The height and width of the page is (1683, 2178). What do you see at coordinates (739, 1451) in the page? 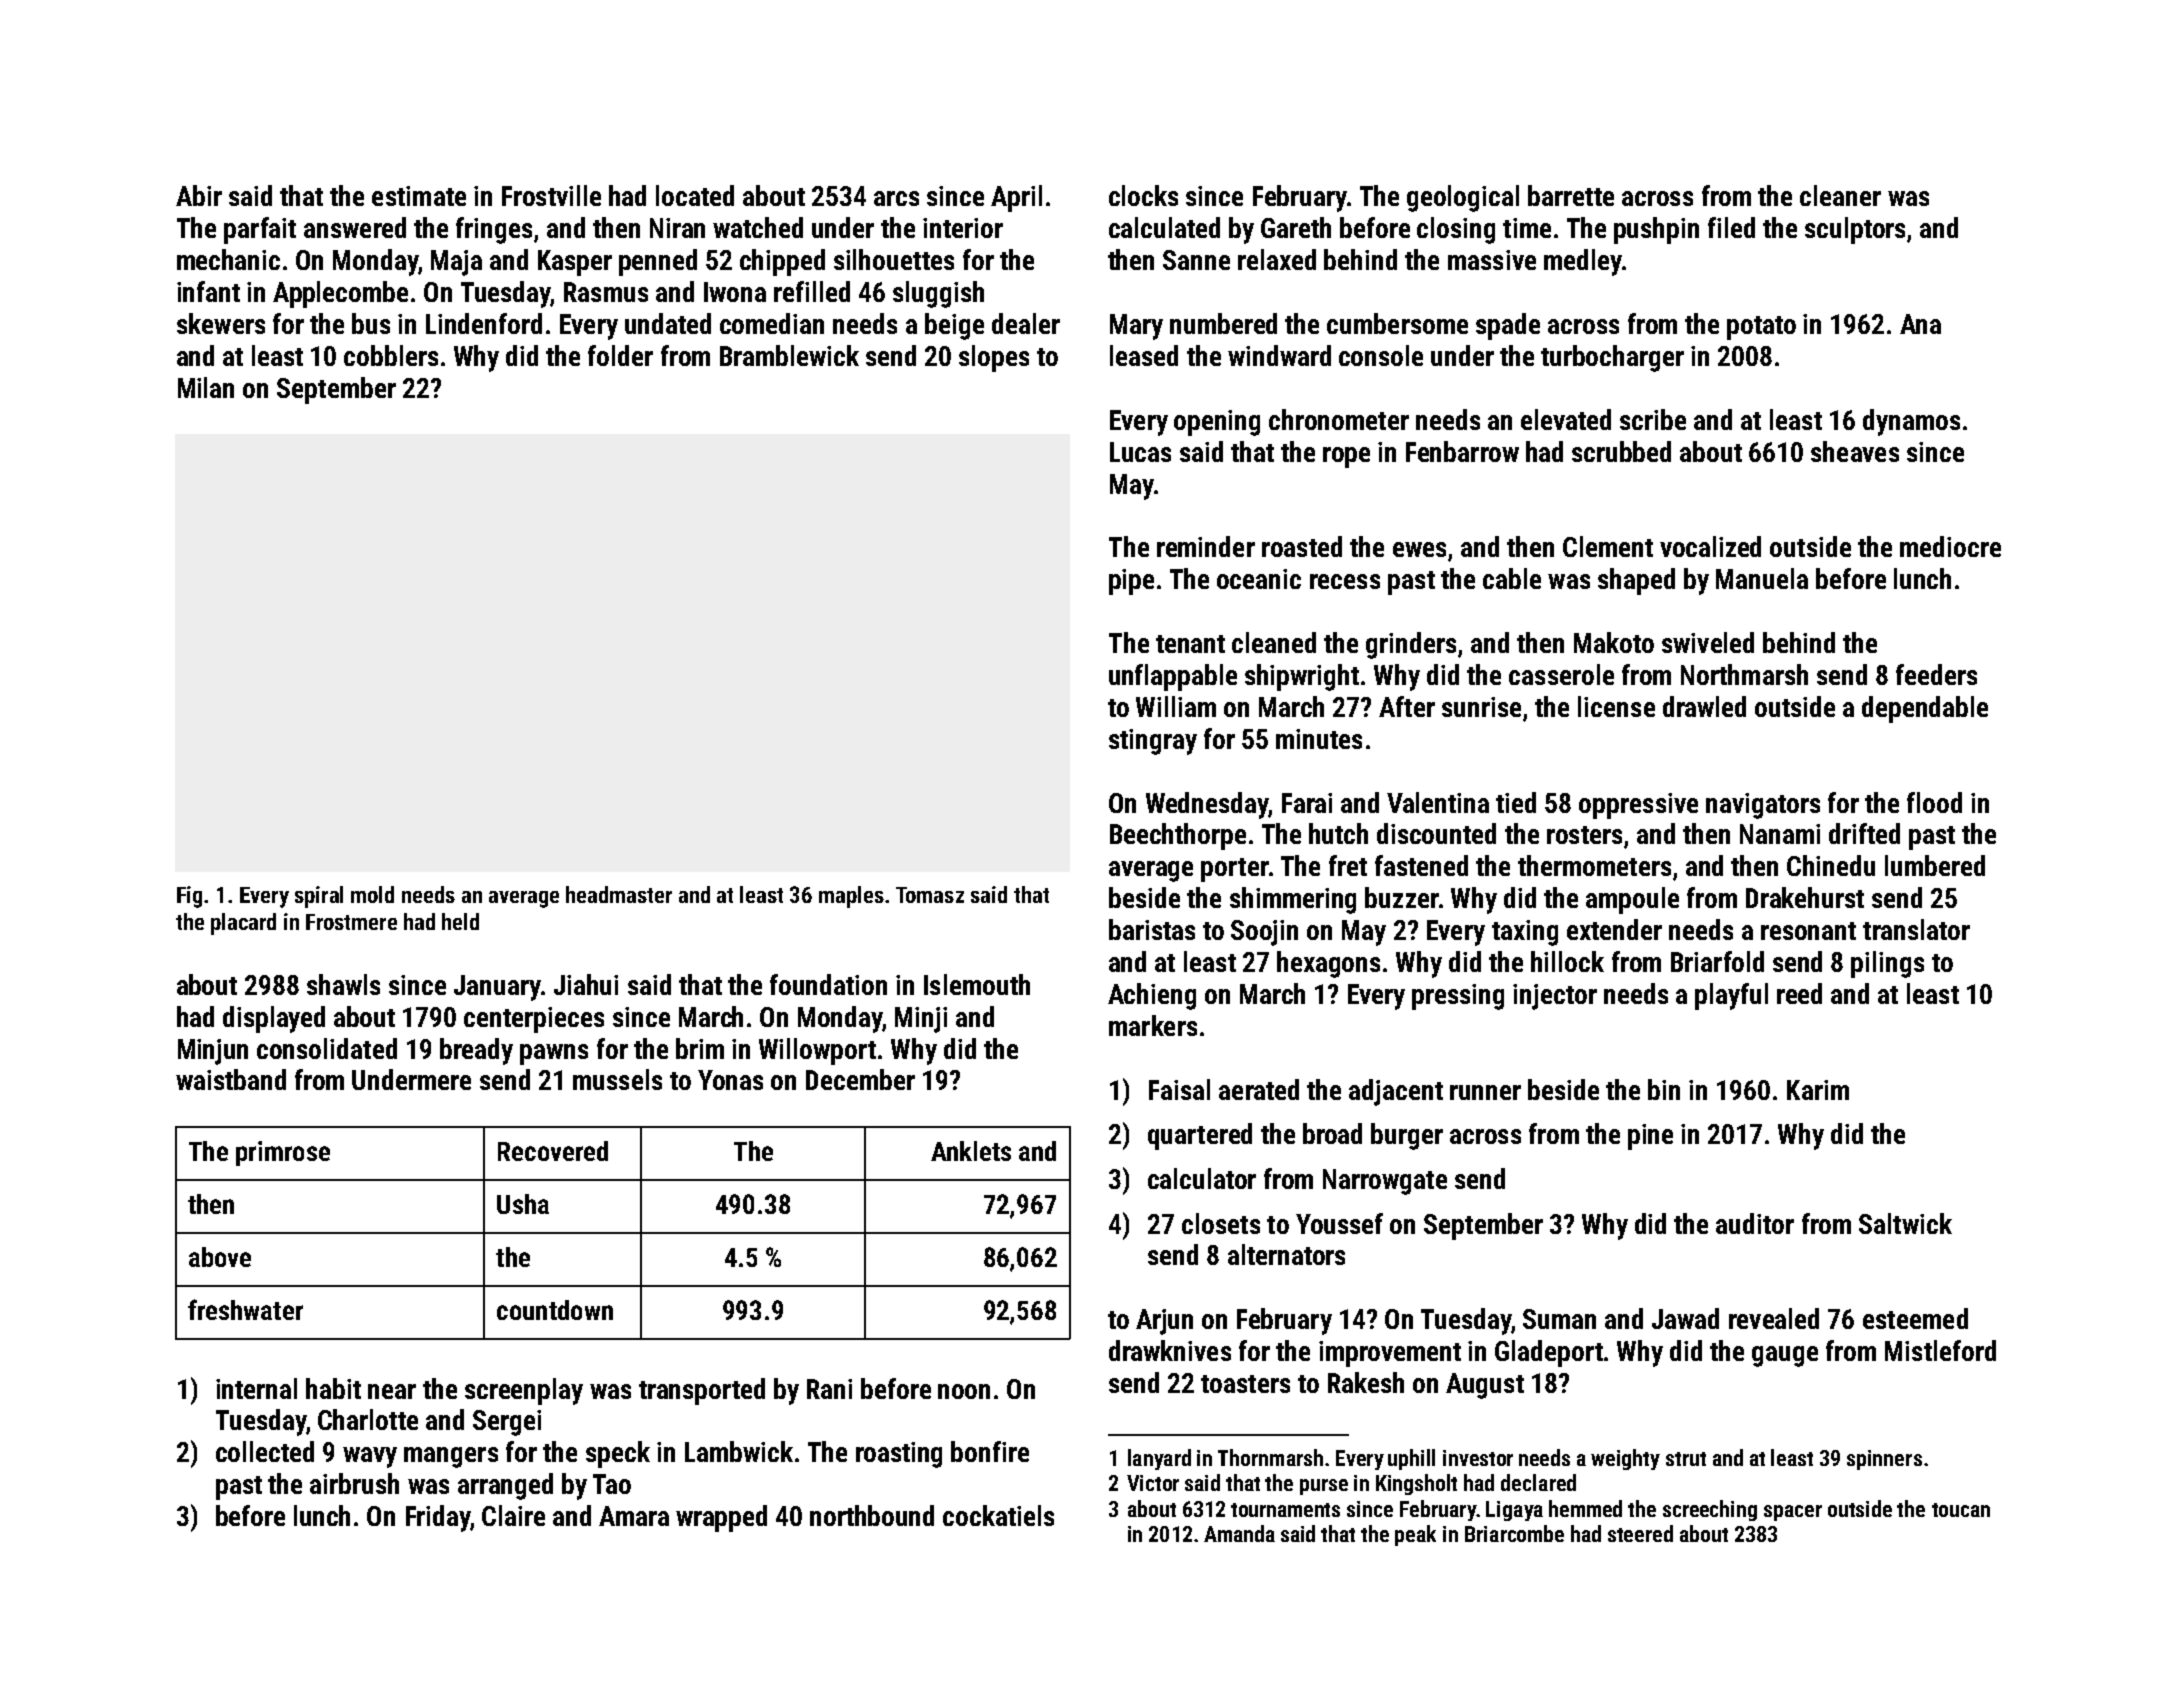
I see `Lambwick` at bounding box center [739, 1451].
